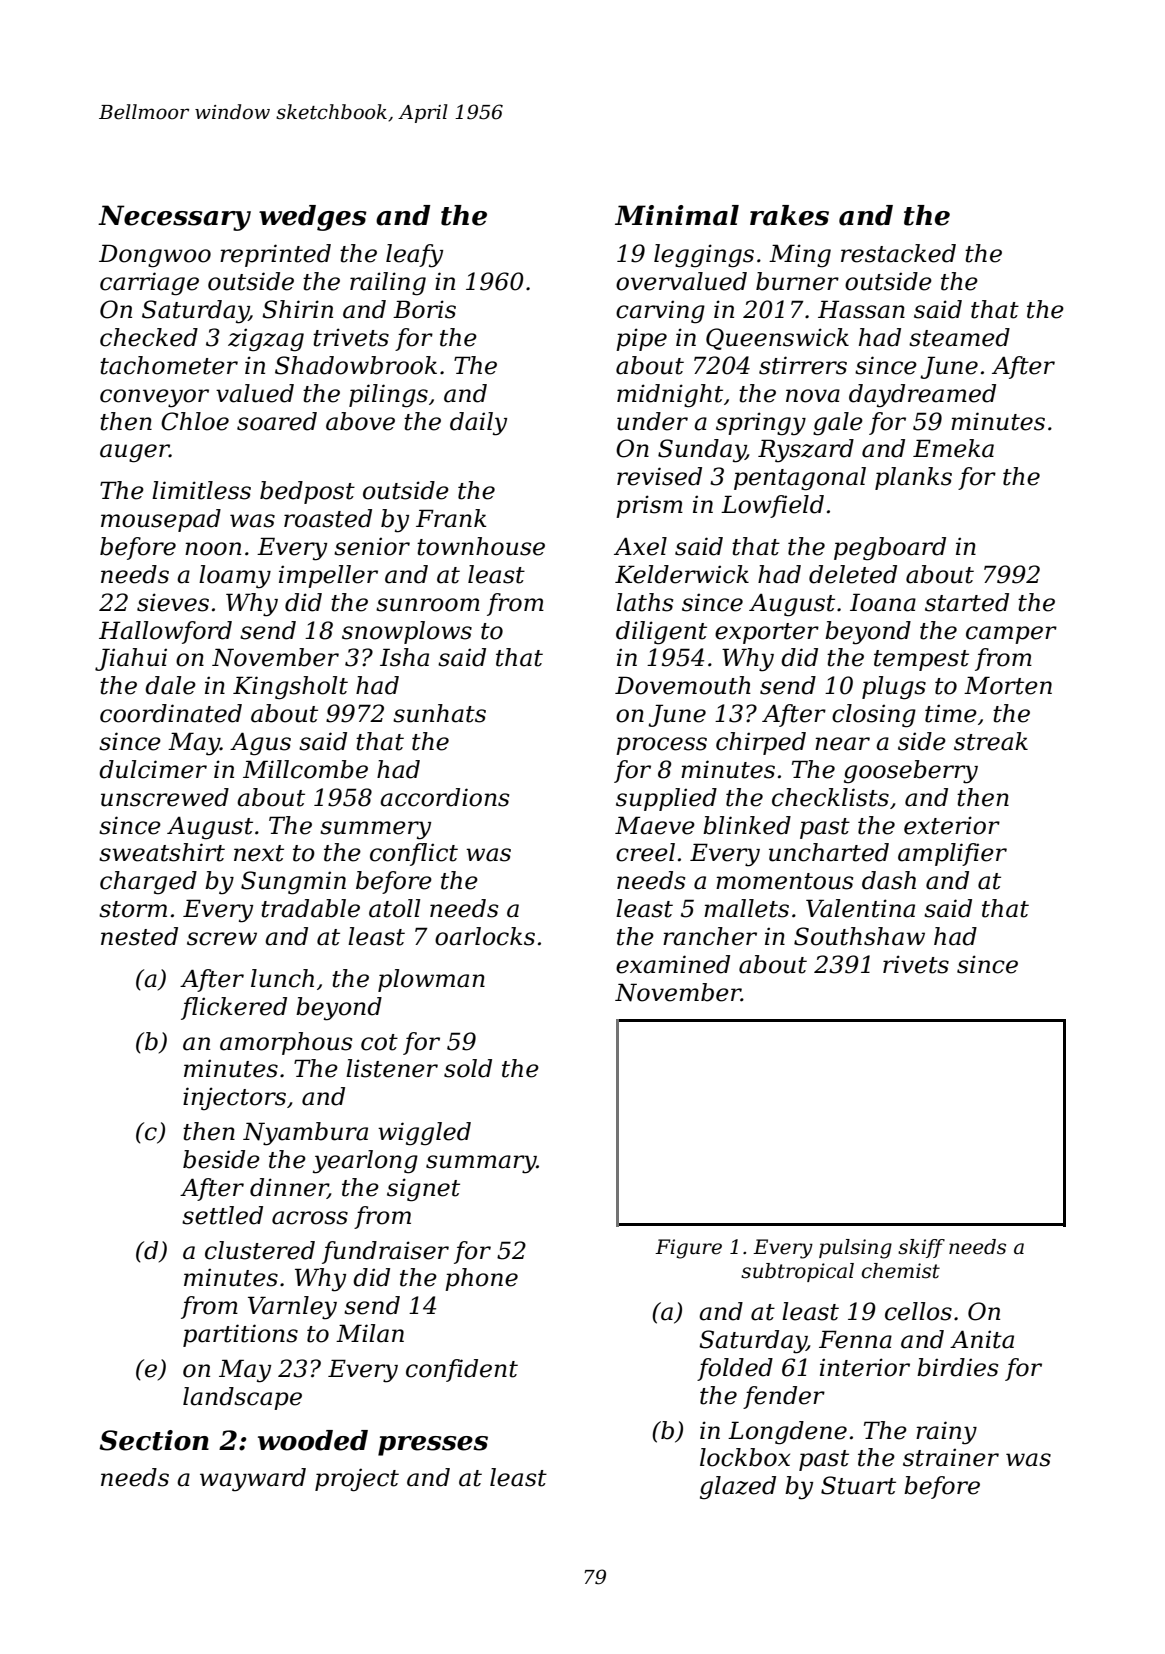  What do you see at coordinates (767, 633) in the document?
I see `exporter` at bounding box center [767, 633].
